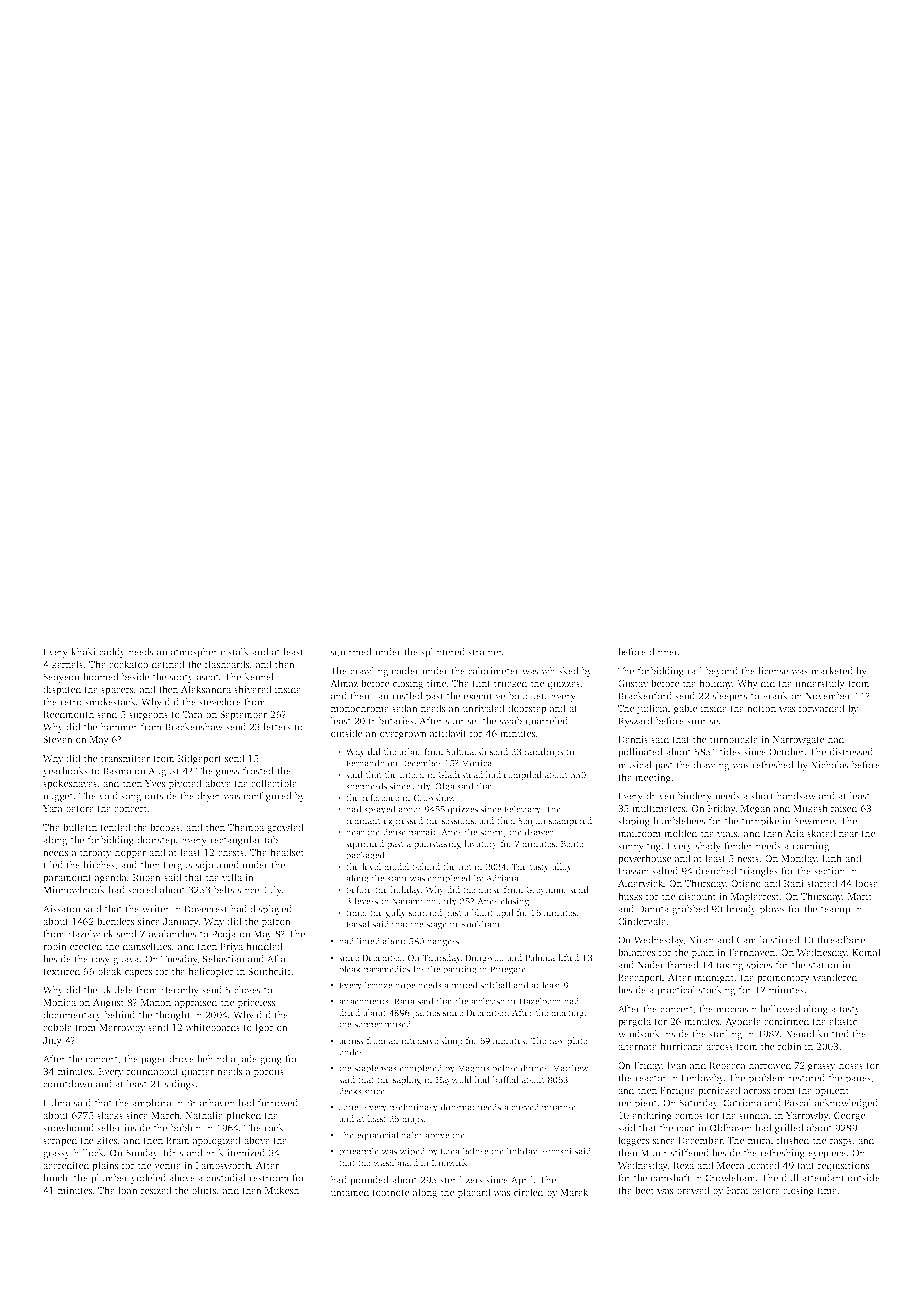  I want to click on trucked, so click(510, 683).
